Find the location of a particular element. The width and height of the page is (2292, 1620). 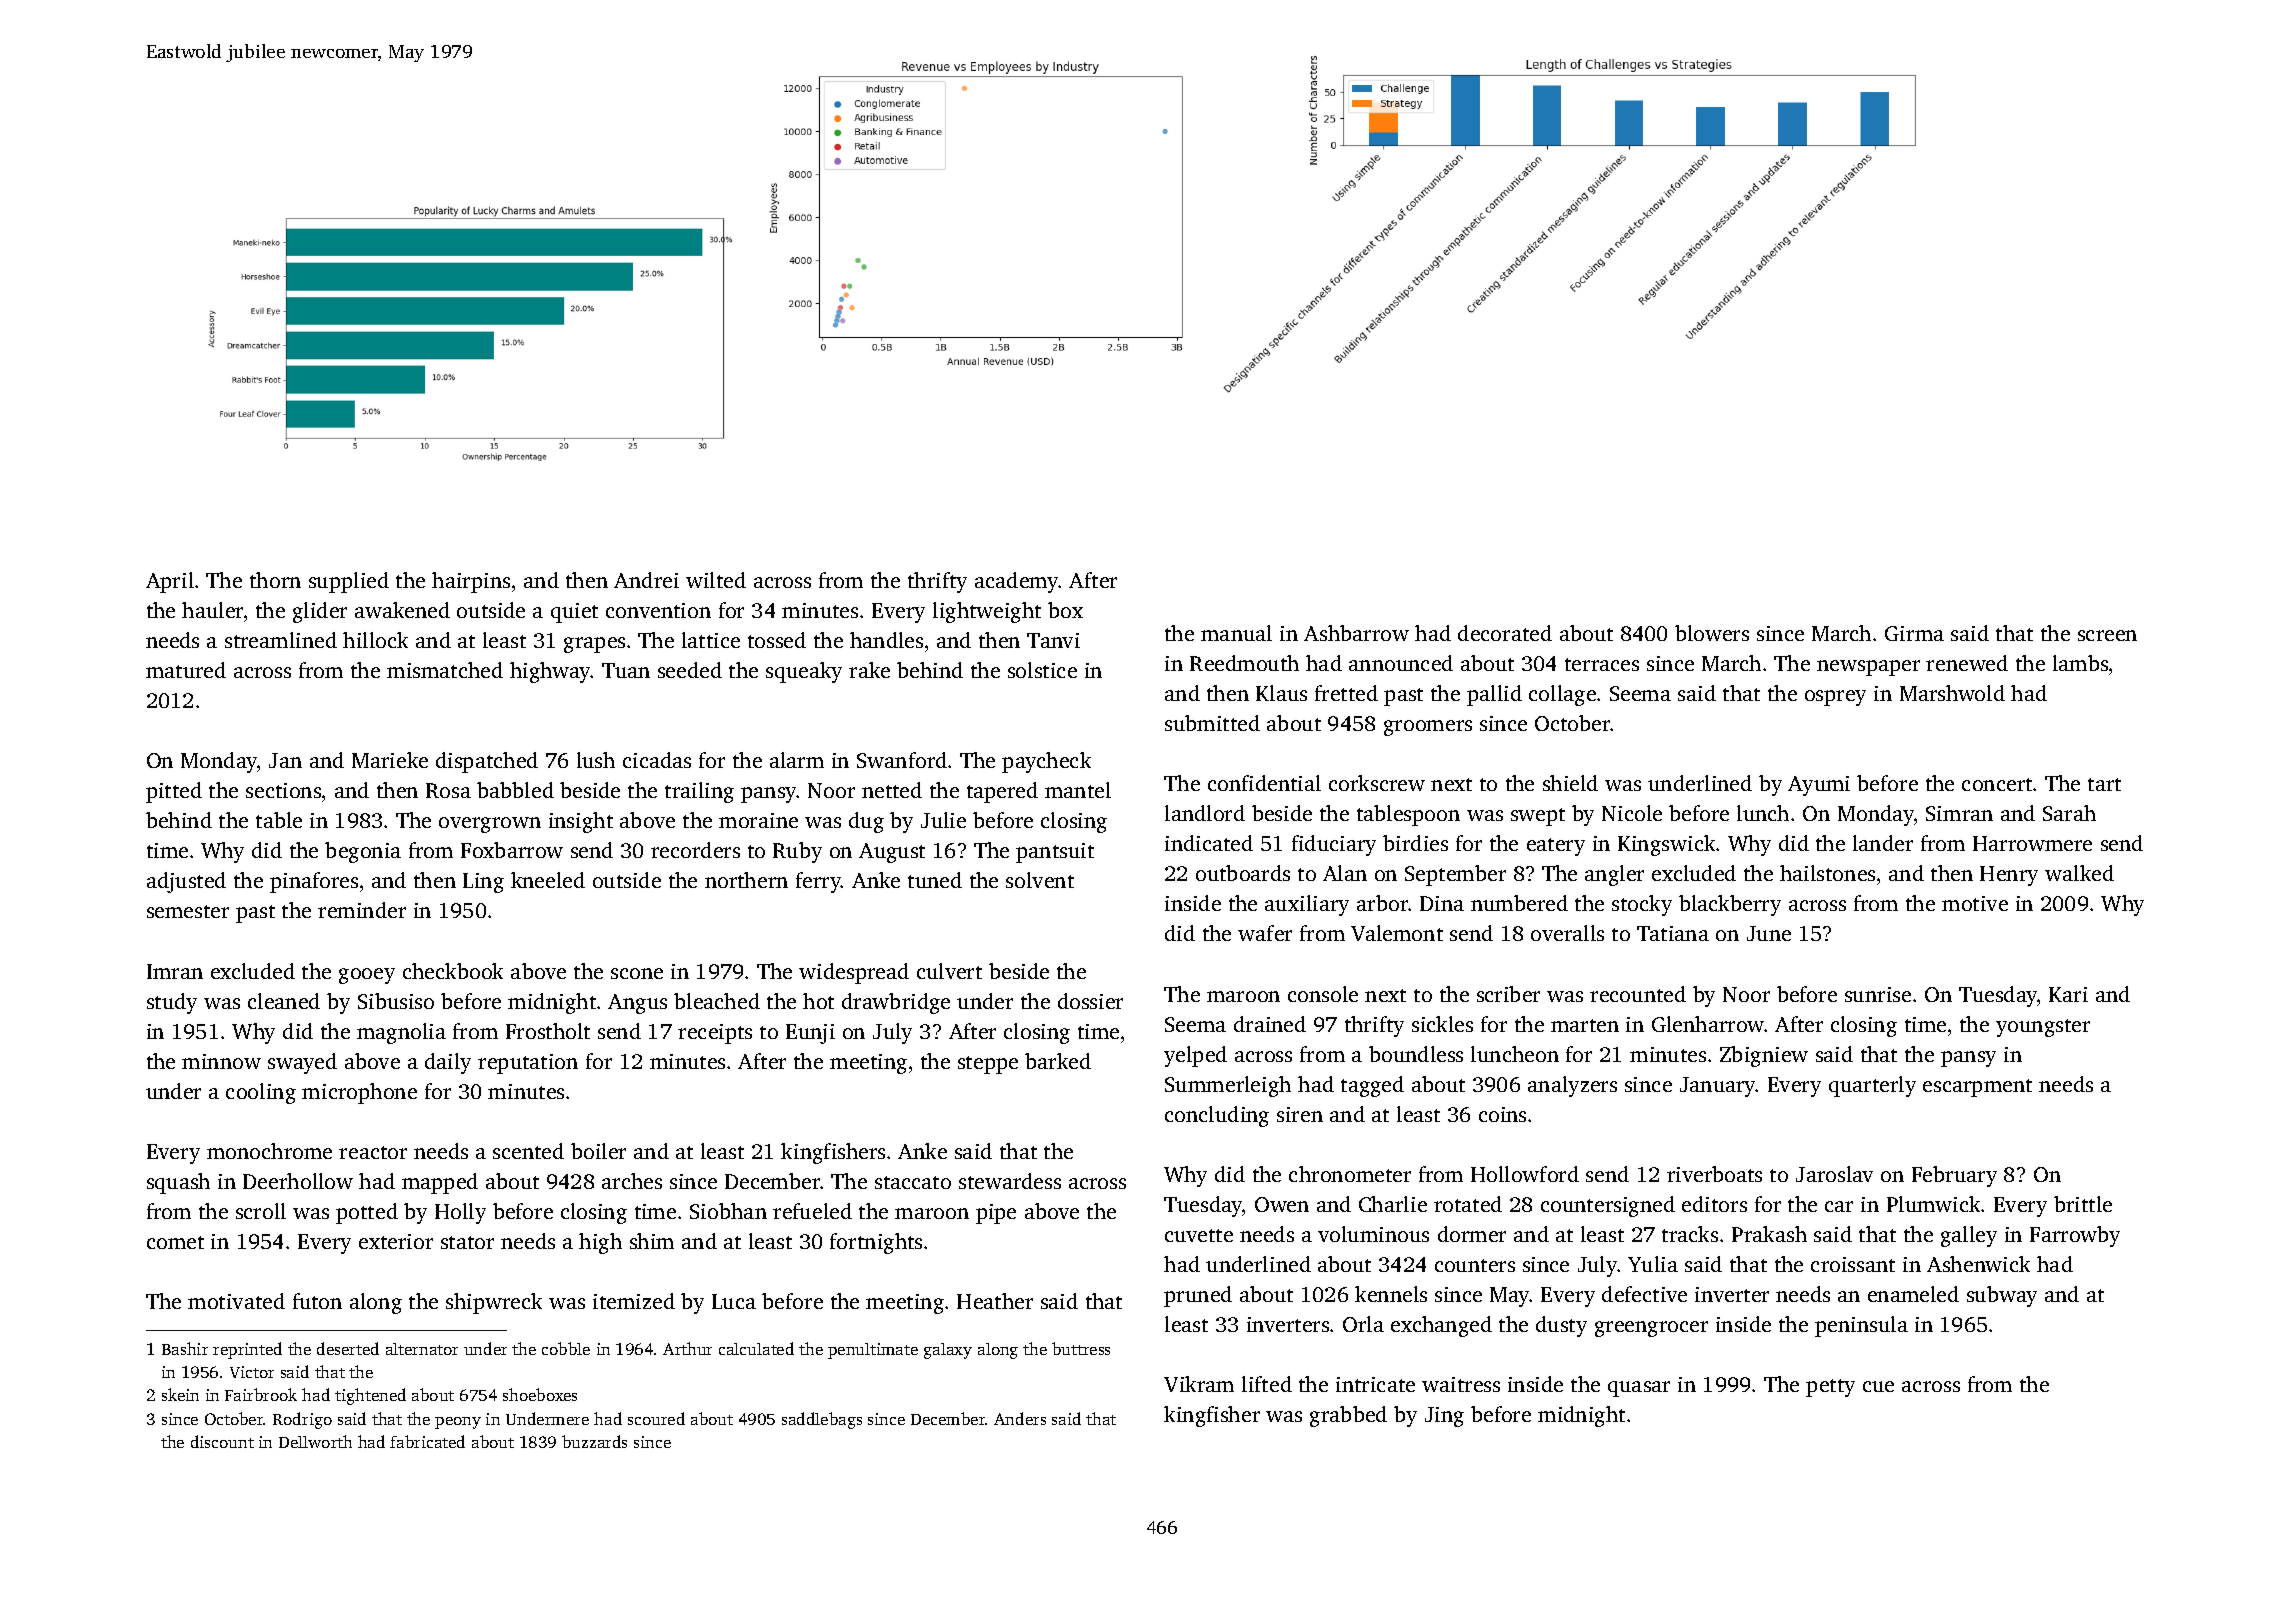

matured is located at coordinates (186, 670).
